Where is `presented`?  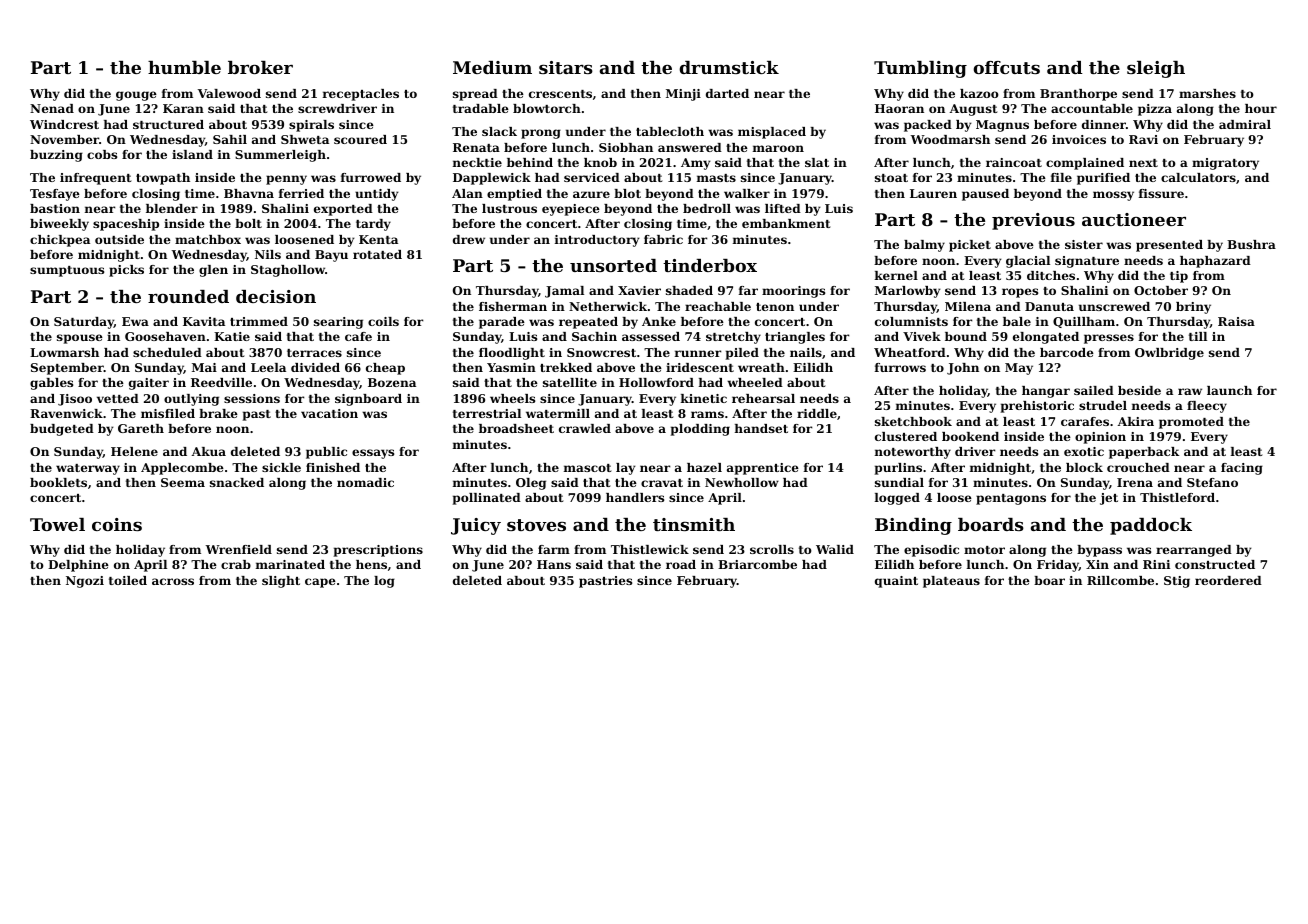
presented is located at coordinates (1169, 246).
